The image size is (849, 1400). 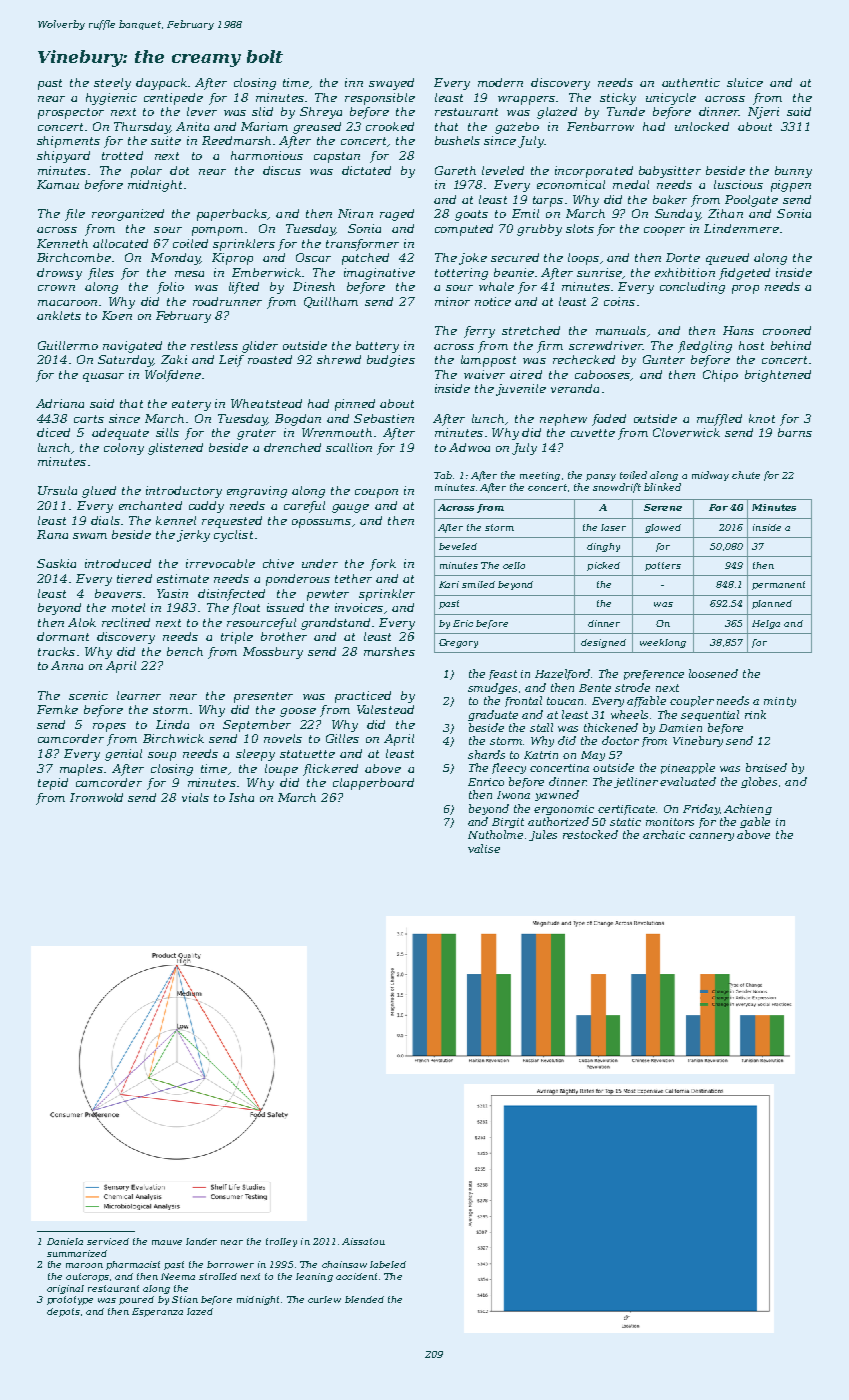 I want to click on modern, so click(x=500, y=82).
